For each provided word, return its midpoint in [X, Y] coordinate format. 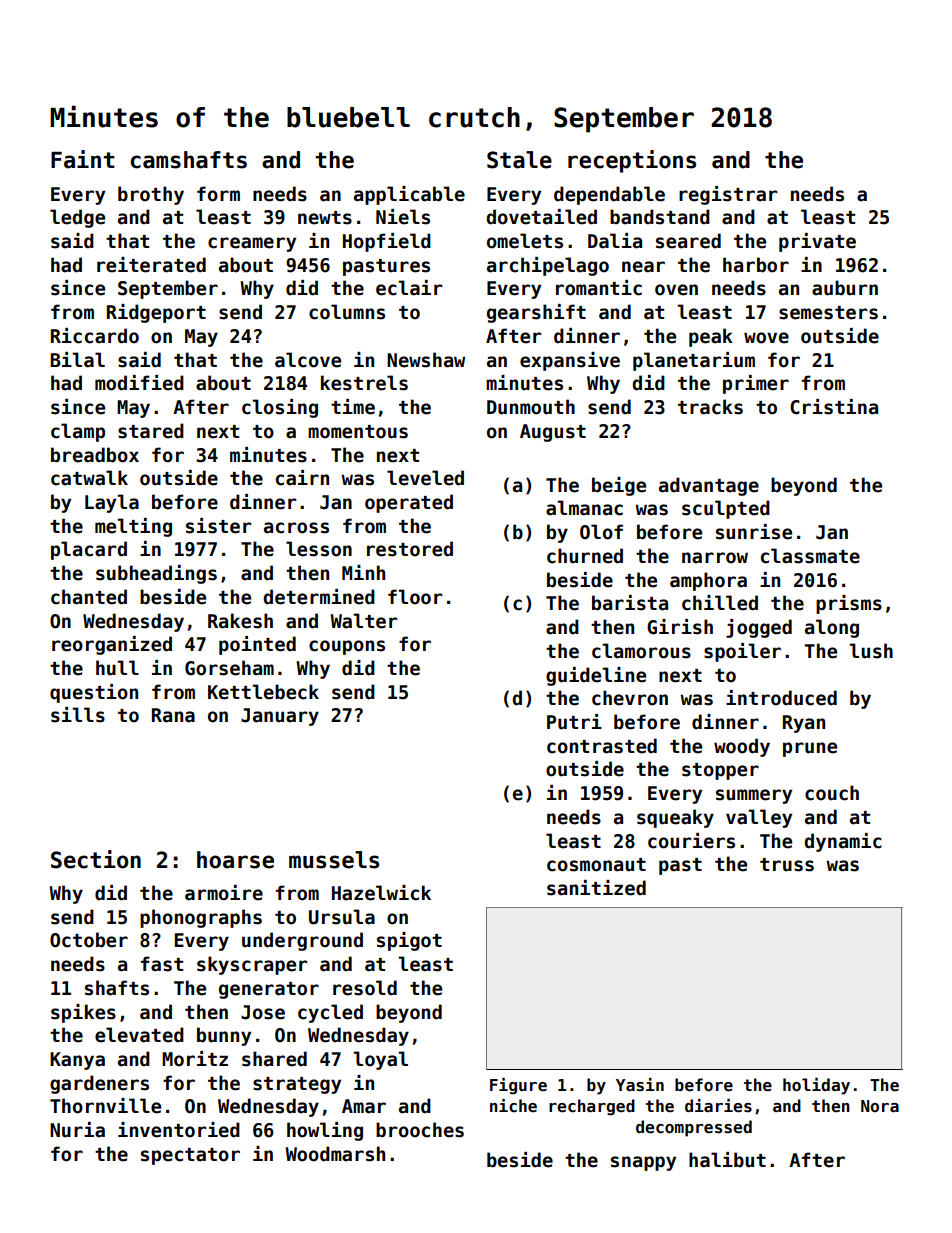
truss [787, 865]
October [89, 940]
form [218, 194]
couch [832, 793]
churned [585, 556]
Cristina [834, 407]
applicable [409, 195]
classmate [810, 556]
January [280, 717]
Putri [574, 722]
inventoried [179, 1130]
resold [365, 988]
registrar [728, 195]
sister [218, 526]
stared [151, 431]
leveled [425, 478]
